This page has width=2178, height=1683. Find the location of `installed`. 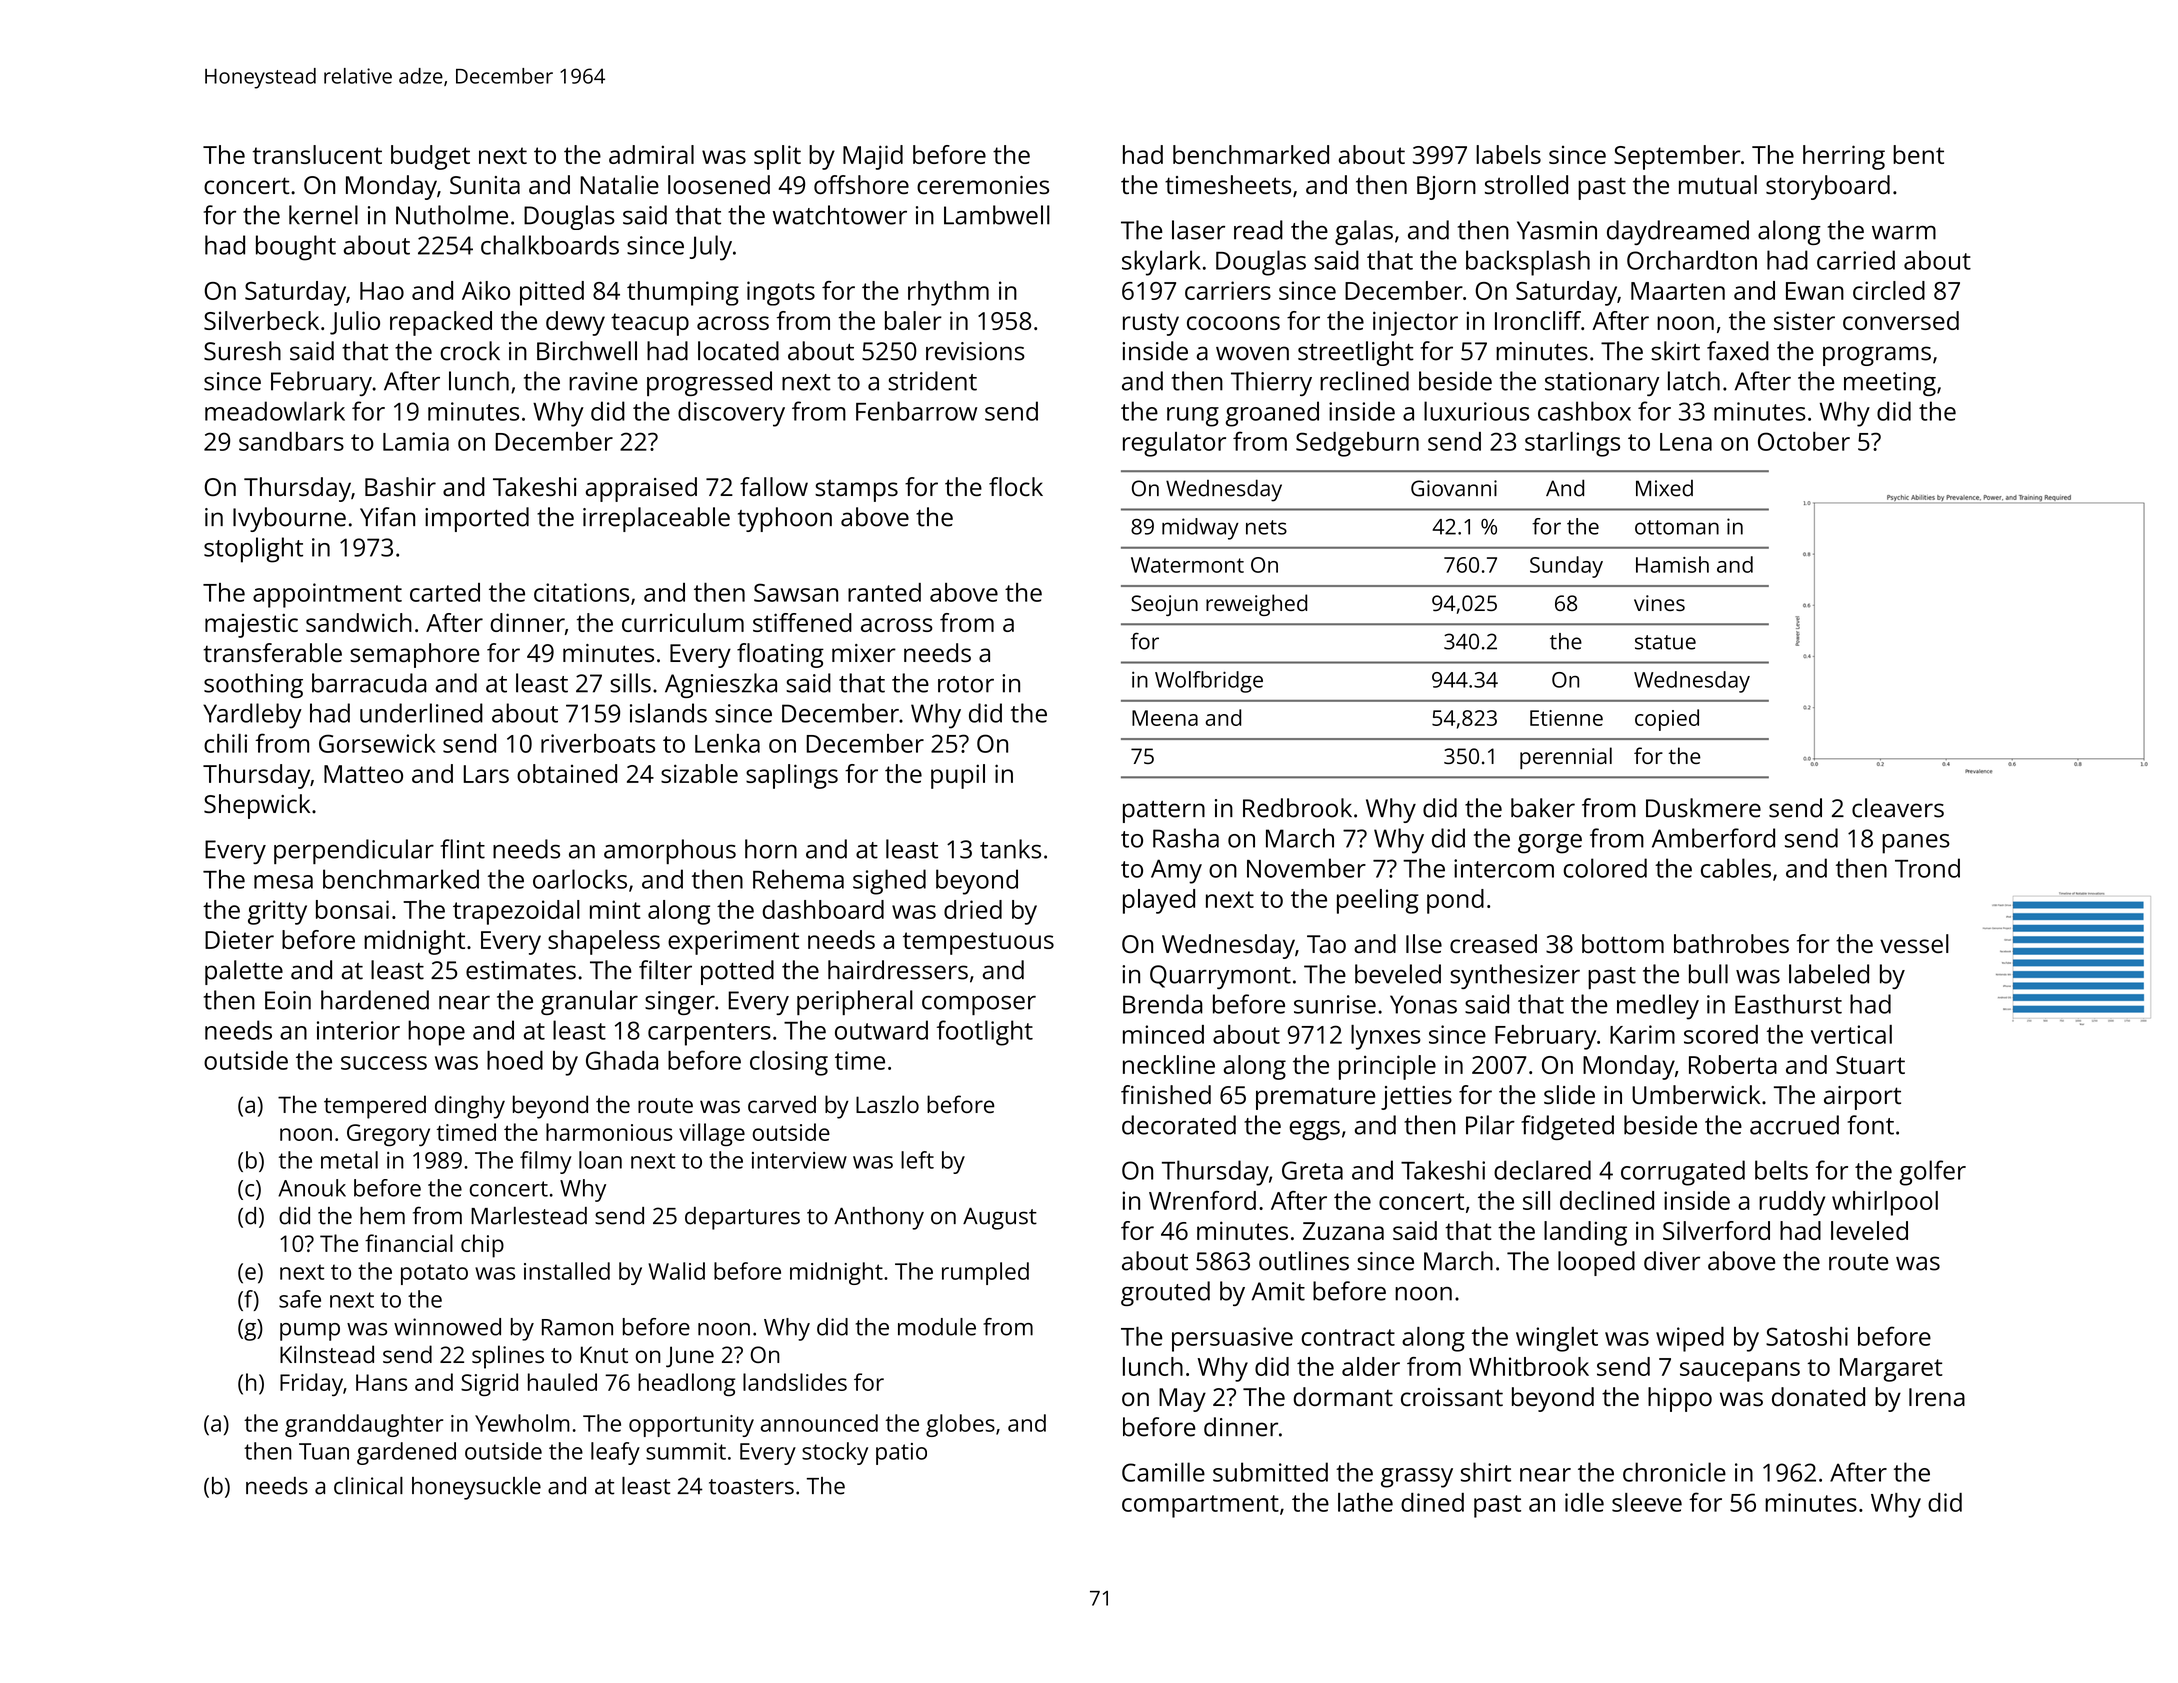

installed is located at coordinates (567, 1271).
